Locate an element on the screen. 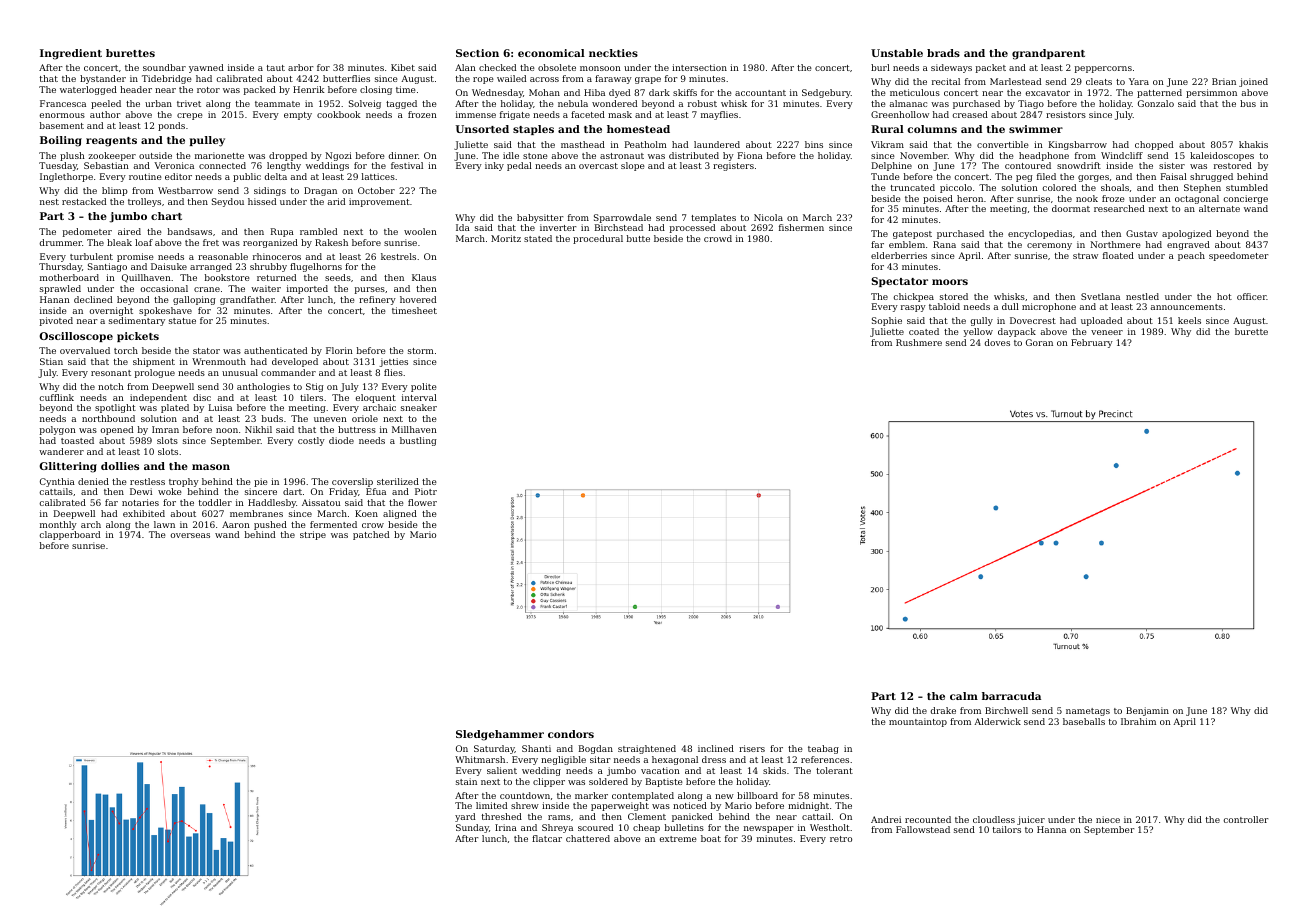  shrew is located at coordinates (525, 805).
